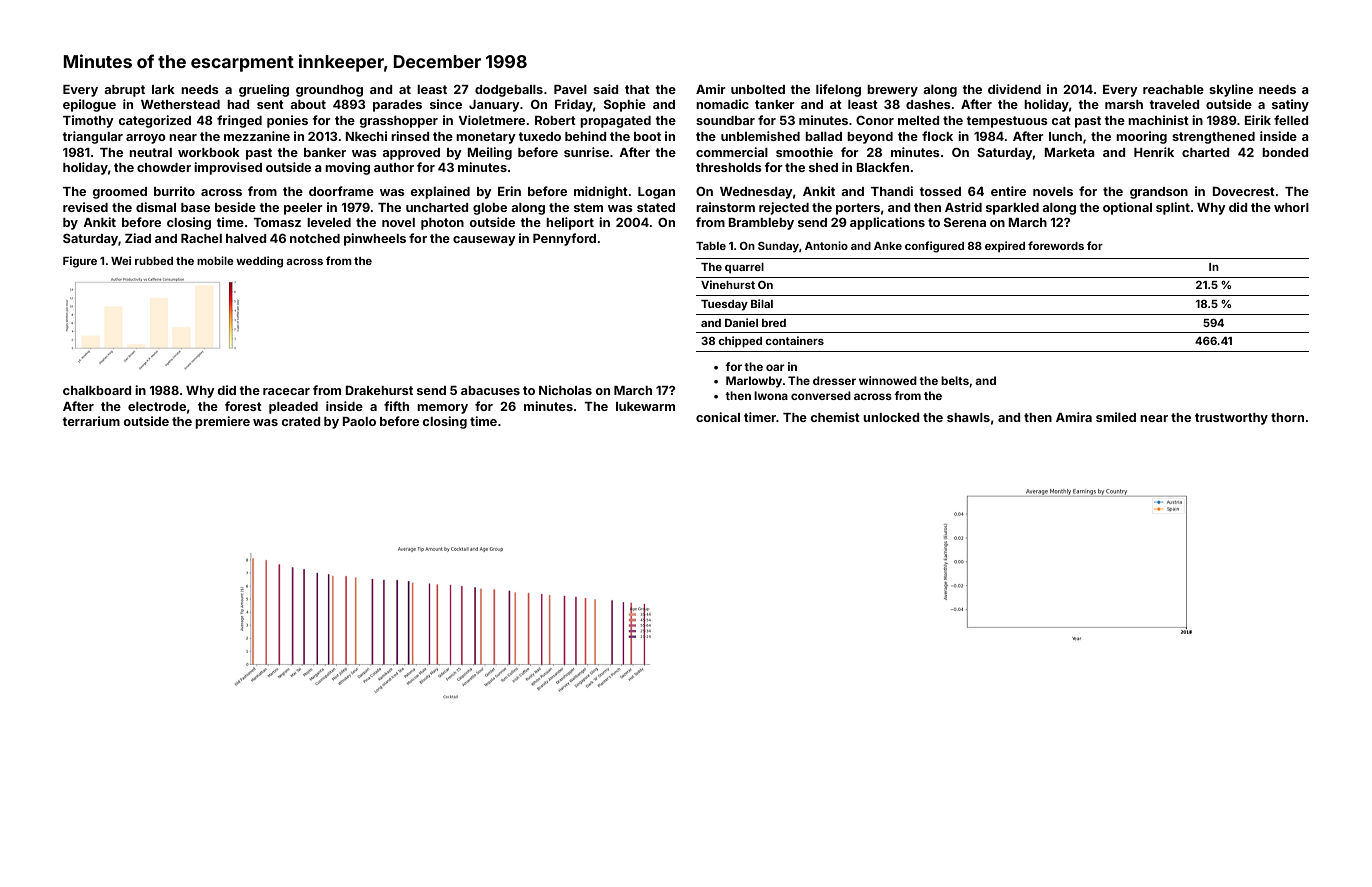 This page has height=887, width=1372. Describe the element at coordinates (1056, 245) in the page. I see `forewords` at that location.
